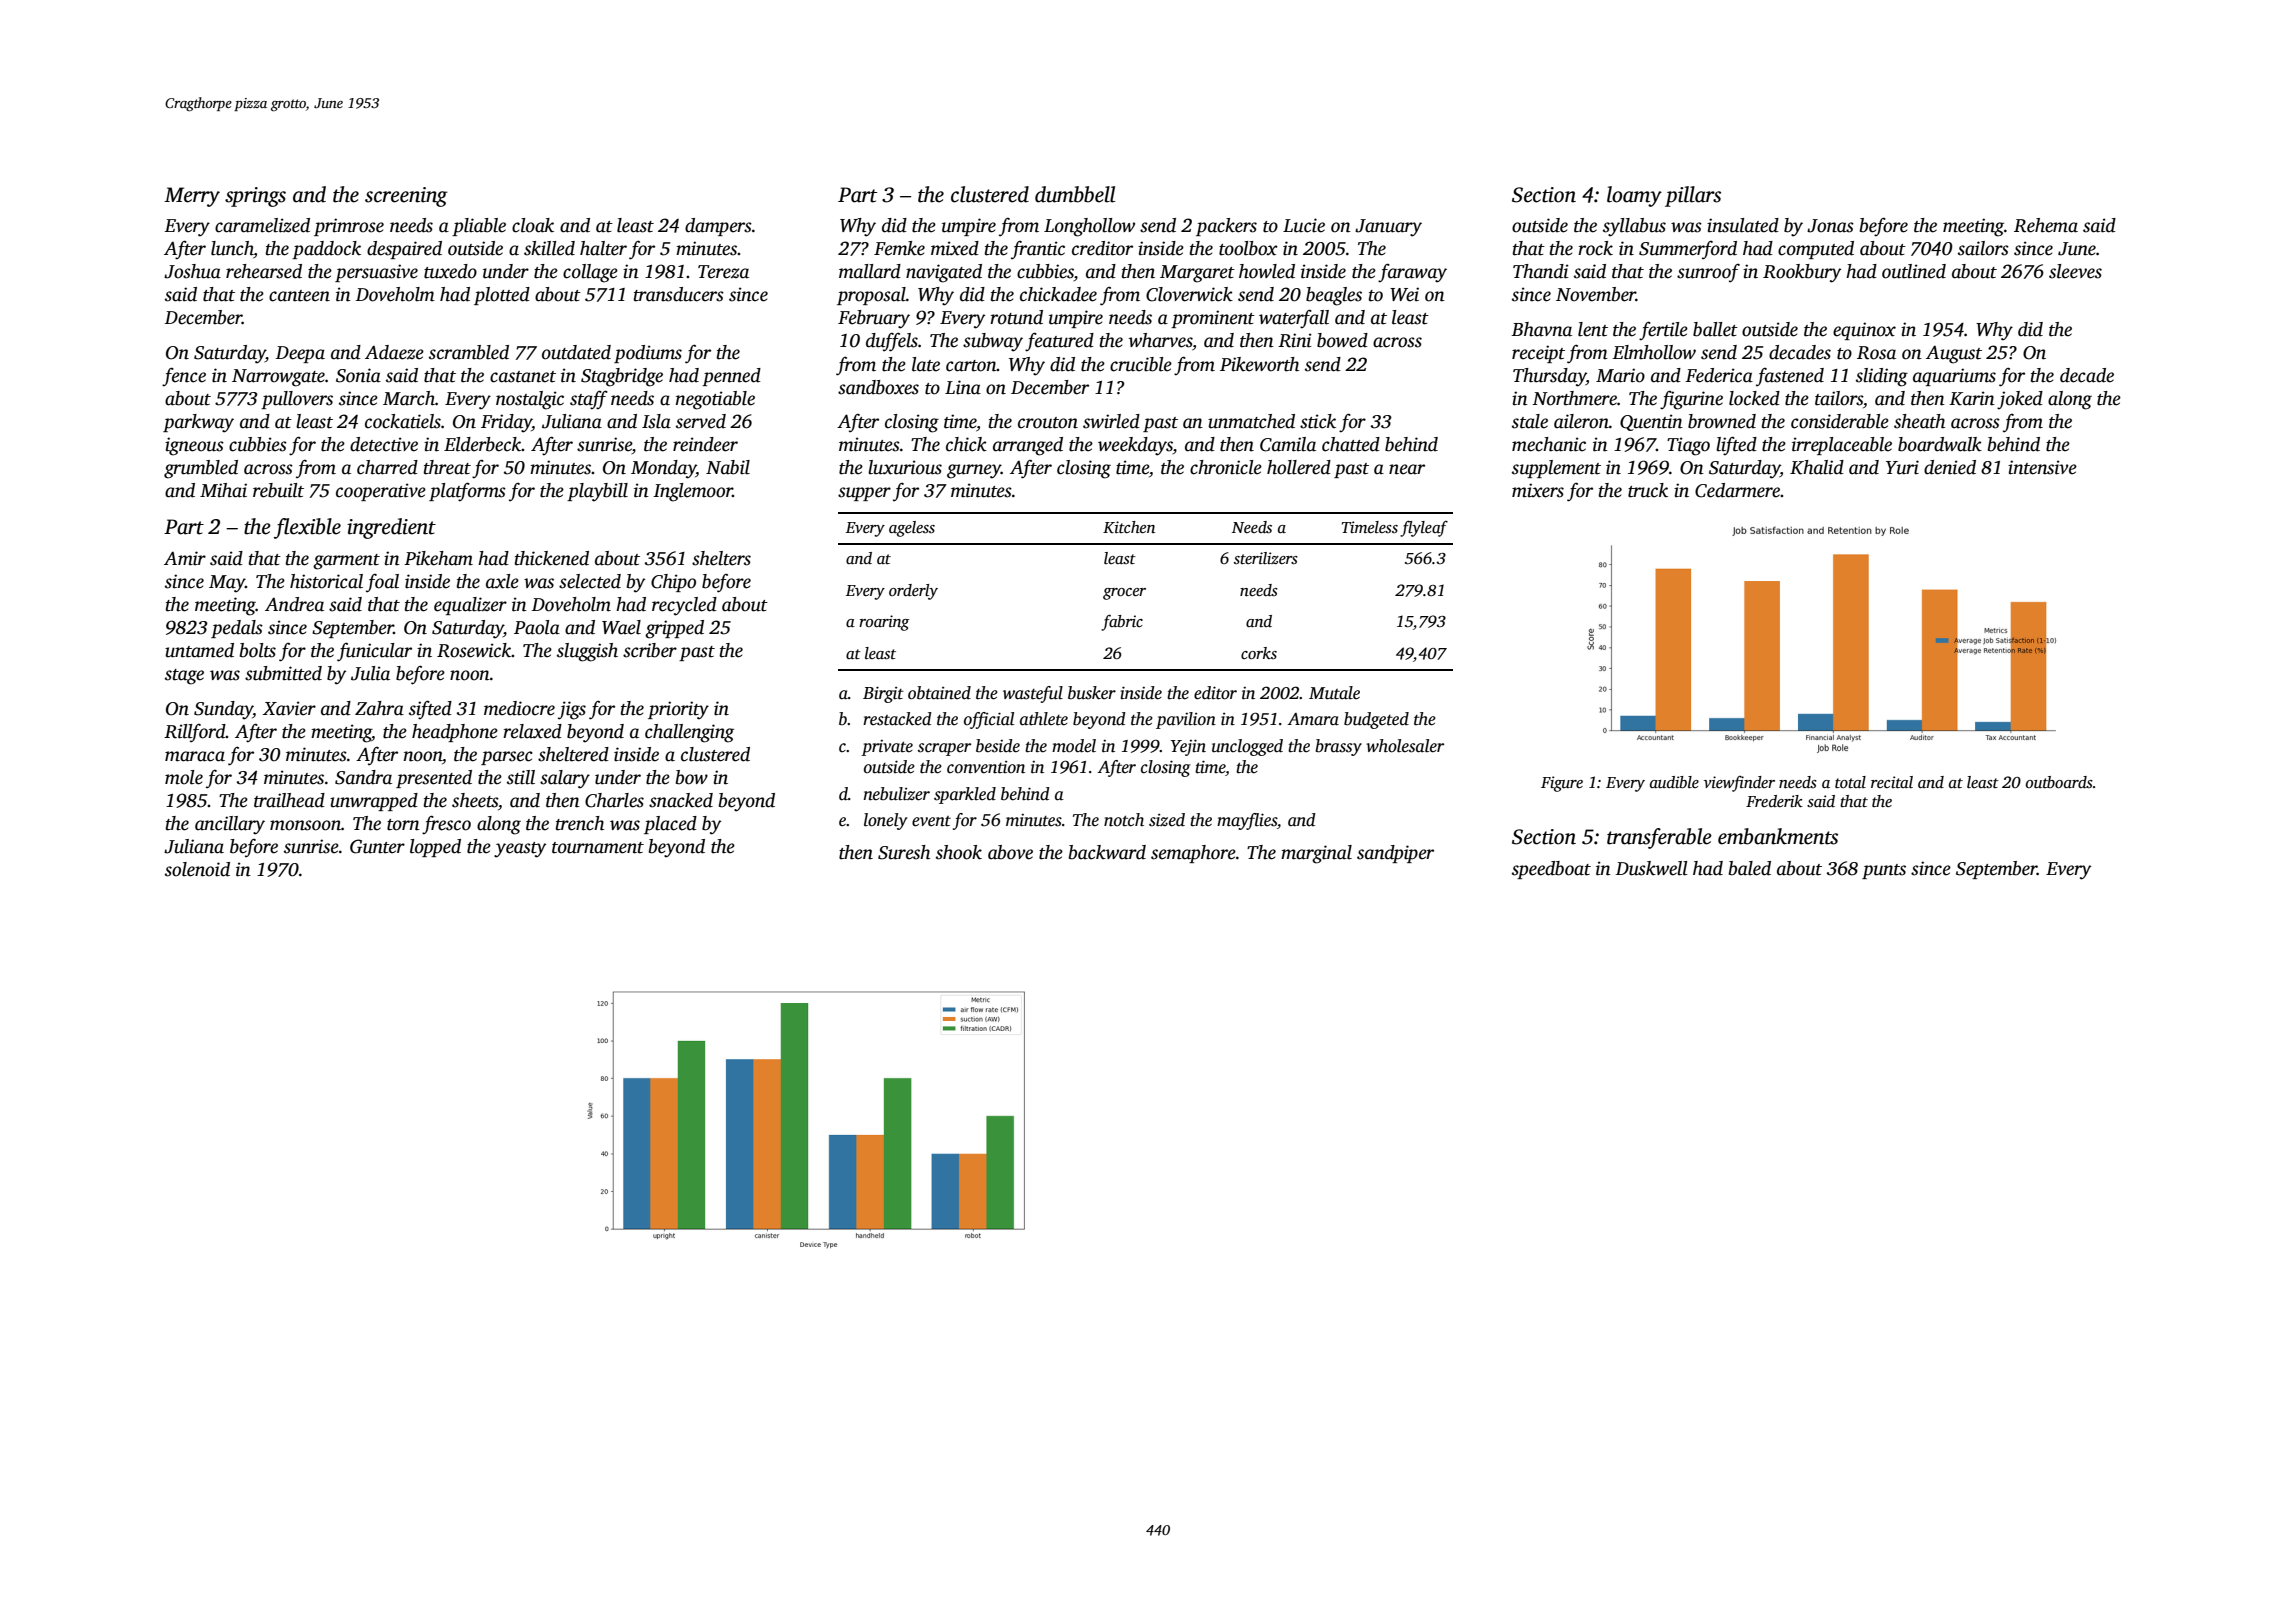  Describe the element at coordinates (1693, 196) in the screenshot. I see `pillars` at that location.
